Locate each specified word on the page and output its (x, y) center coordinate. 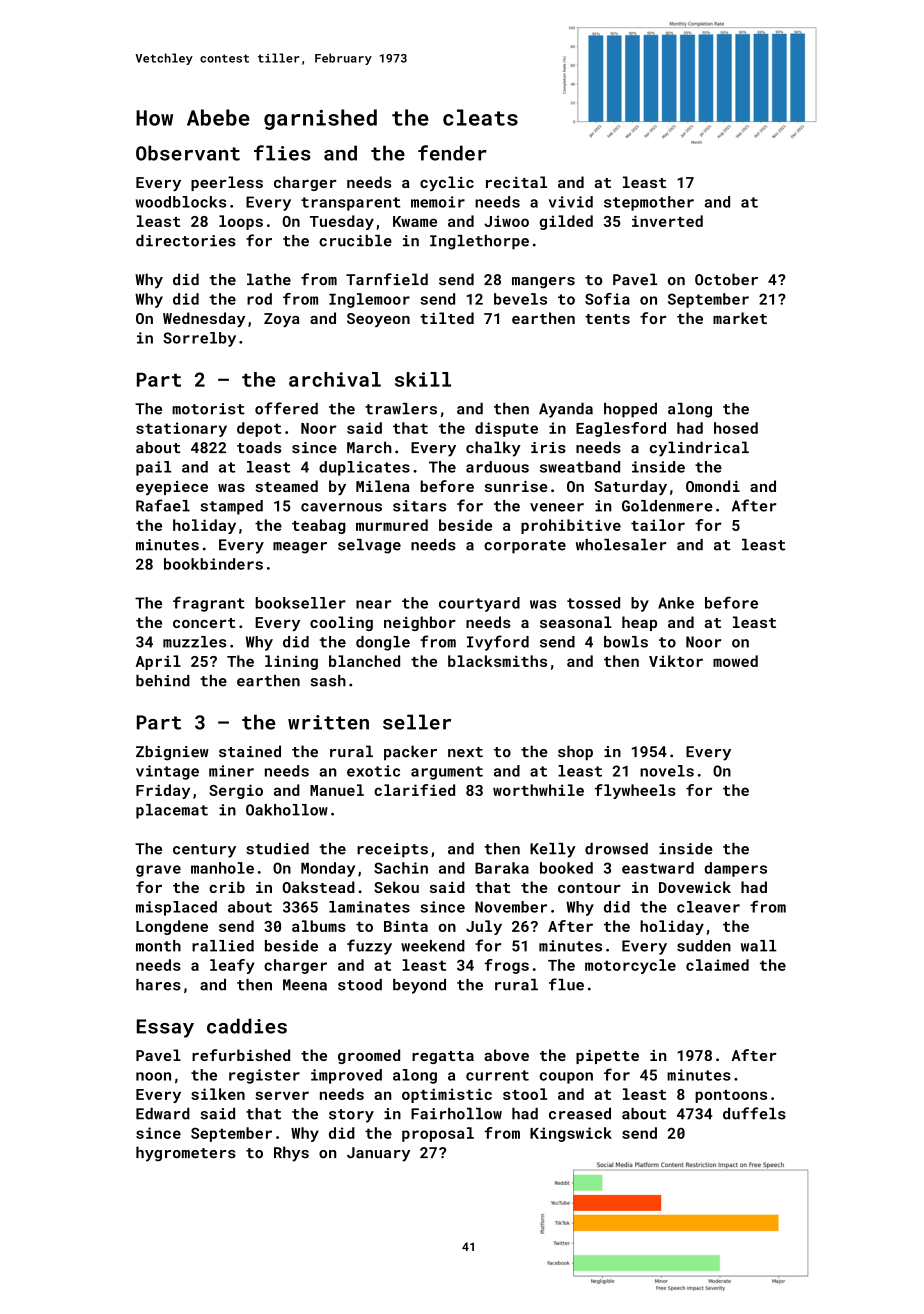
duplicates (364, 468)
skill (423, 379)
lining (291, 662)
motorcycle (630, 966)
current (497, 1075)
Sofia (607, 299)
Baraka (502, 868)
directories (186, 241)
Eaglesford (621, 429)
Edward (163, 1114)
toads (259, 447)
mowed (735, 661)
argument (447, 773)
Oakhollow (287, 810)
